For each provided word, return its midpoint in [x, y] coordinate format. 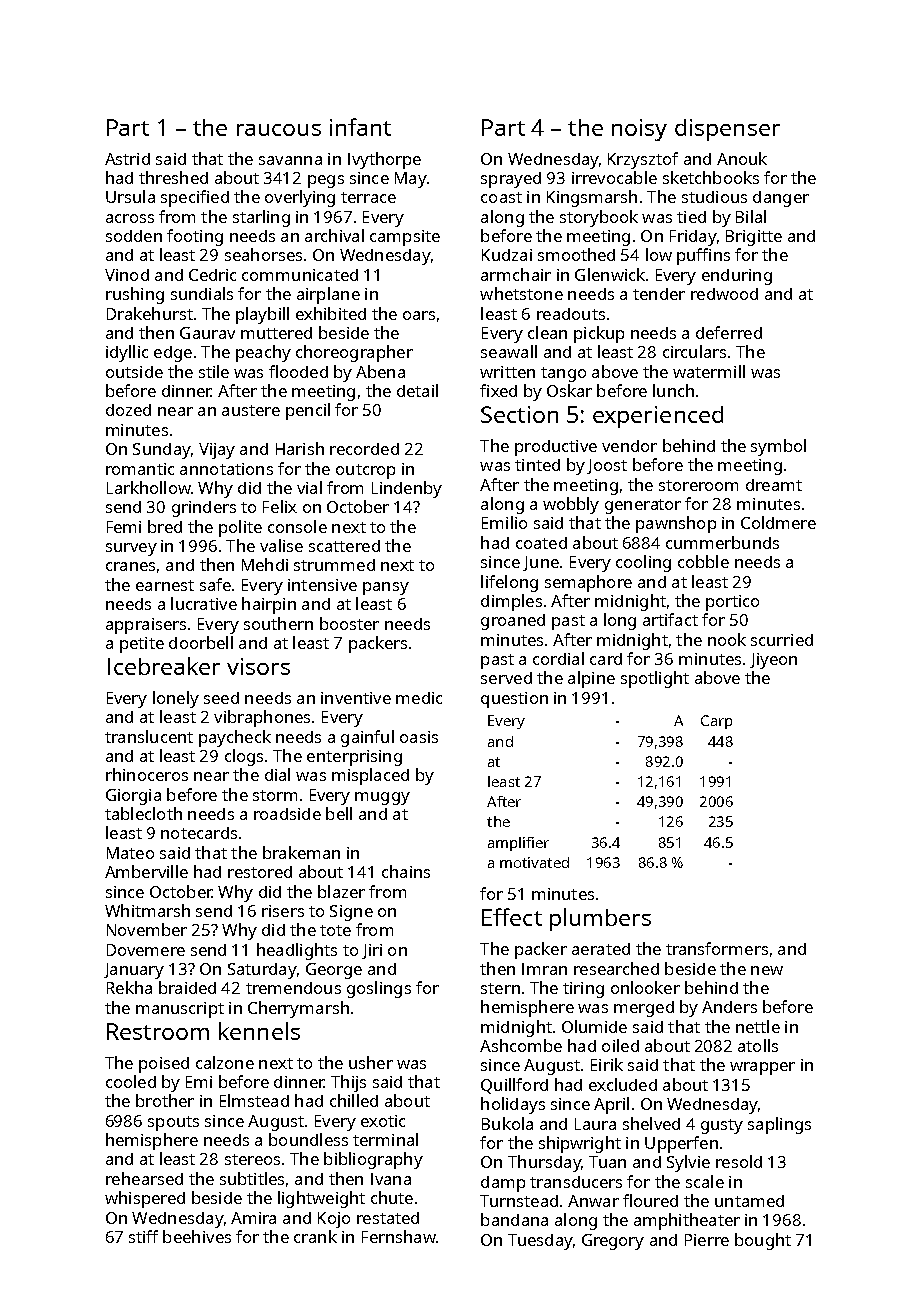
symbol [778, 447]
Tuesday [540, 1242]
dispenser [727, 130]
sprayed [511, 180]
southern [278, 623]
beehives [197, 1236]
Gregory [613, 1242]
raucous [279, 130]
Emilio [504, 522]
